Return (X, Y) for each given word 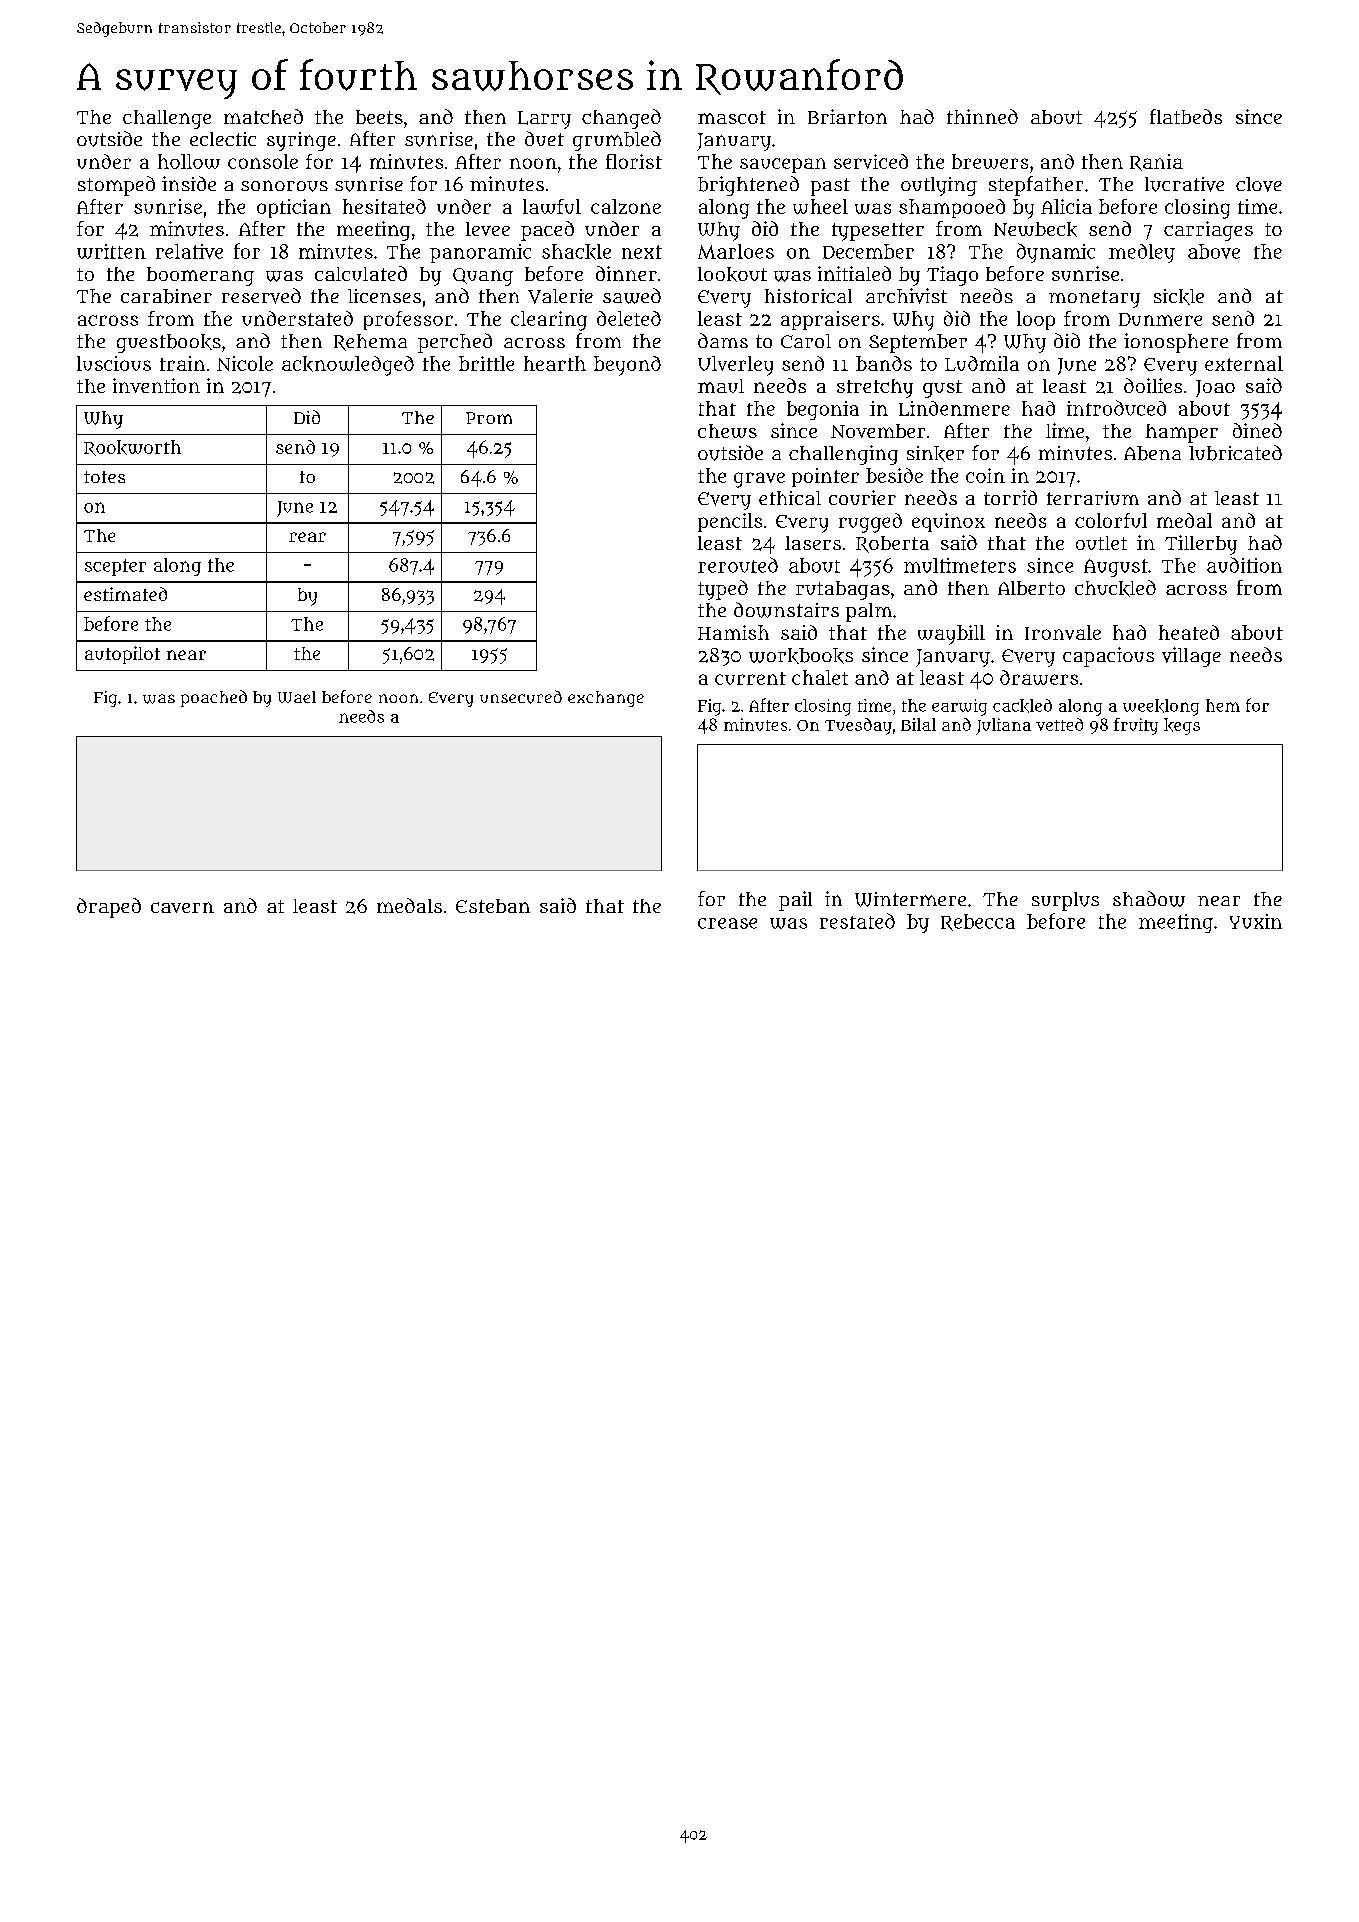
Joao (1215, 388)
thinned (982, 116)
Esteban (493, 906)
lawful (552, 206)
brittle (486, 363)
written (111, 251)
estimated (125, 594)
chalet (820, 677)
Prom (489, 418)
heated (1189, 632)
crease (727, 923)
